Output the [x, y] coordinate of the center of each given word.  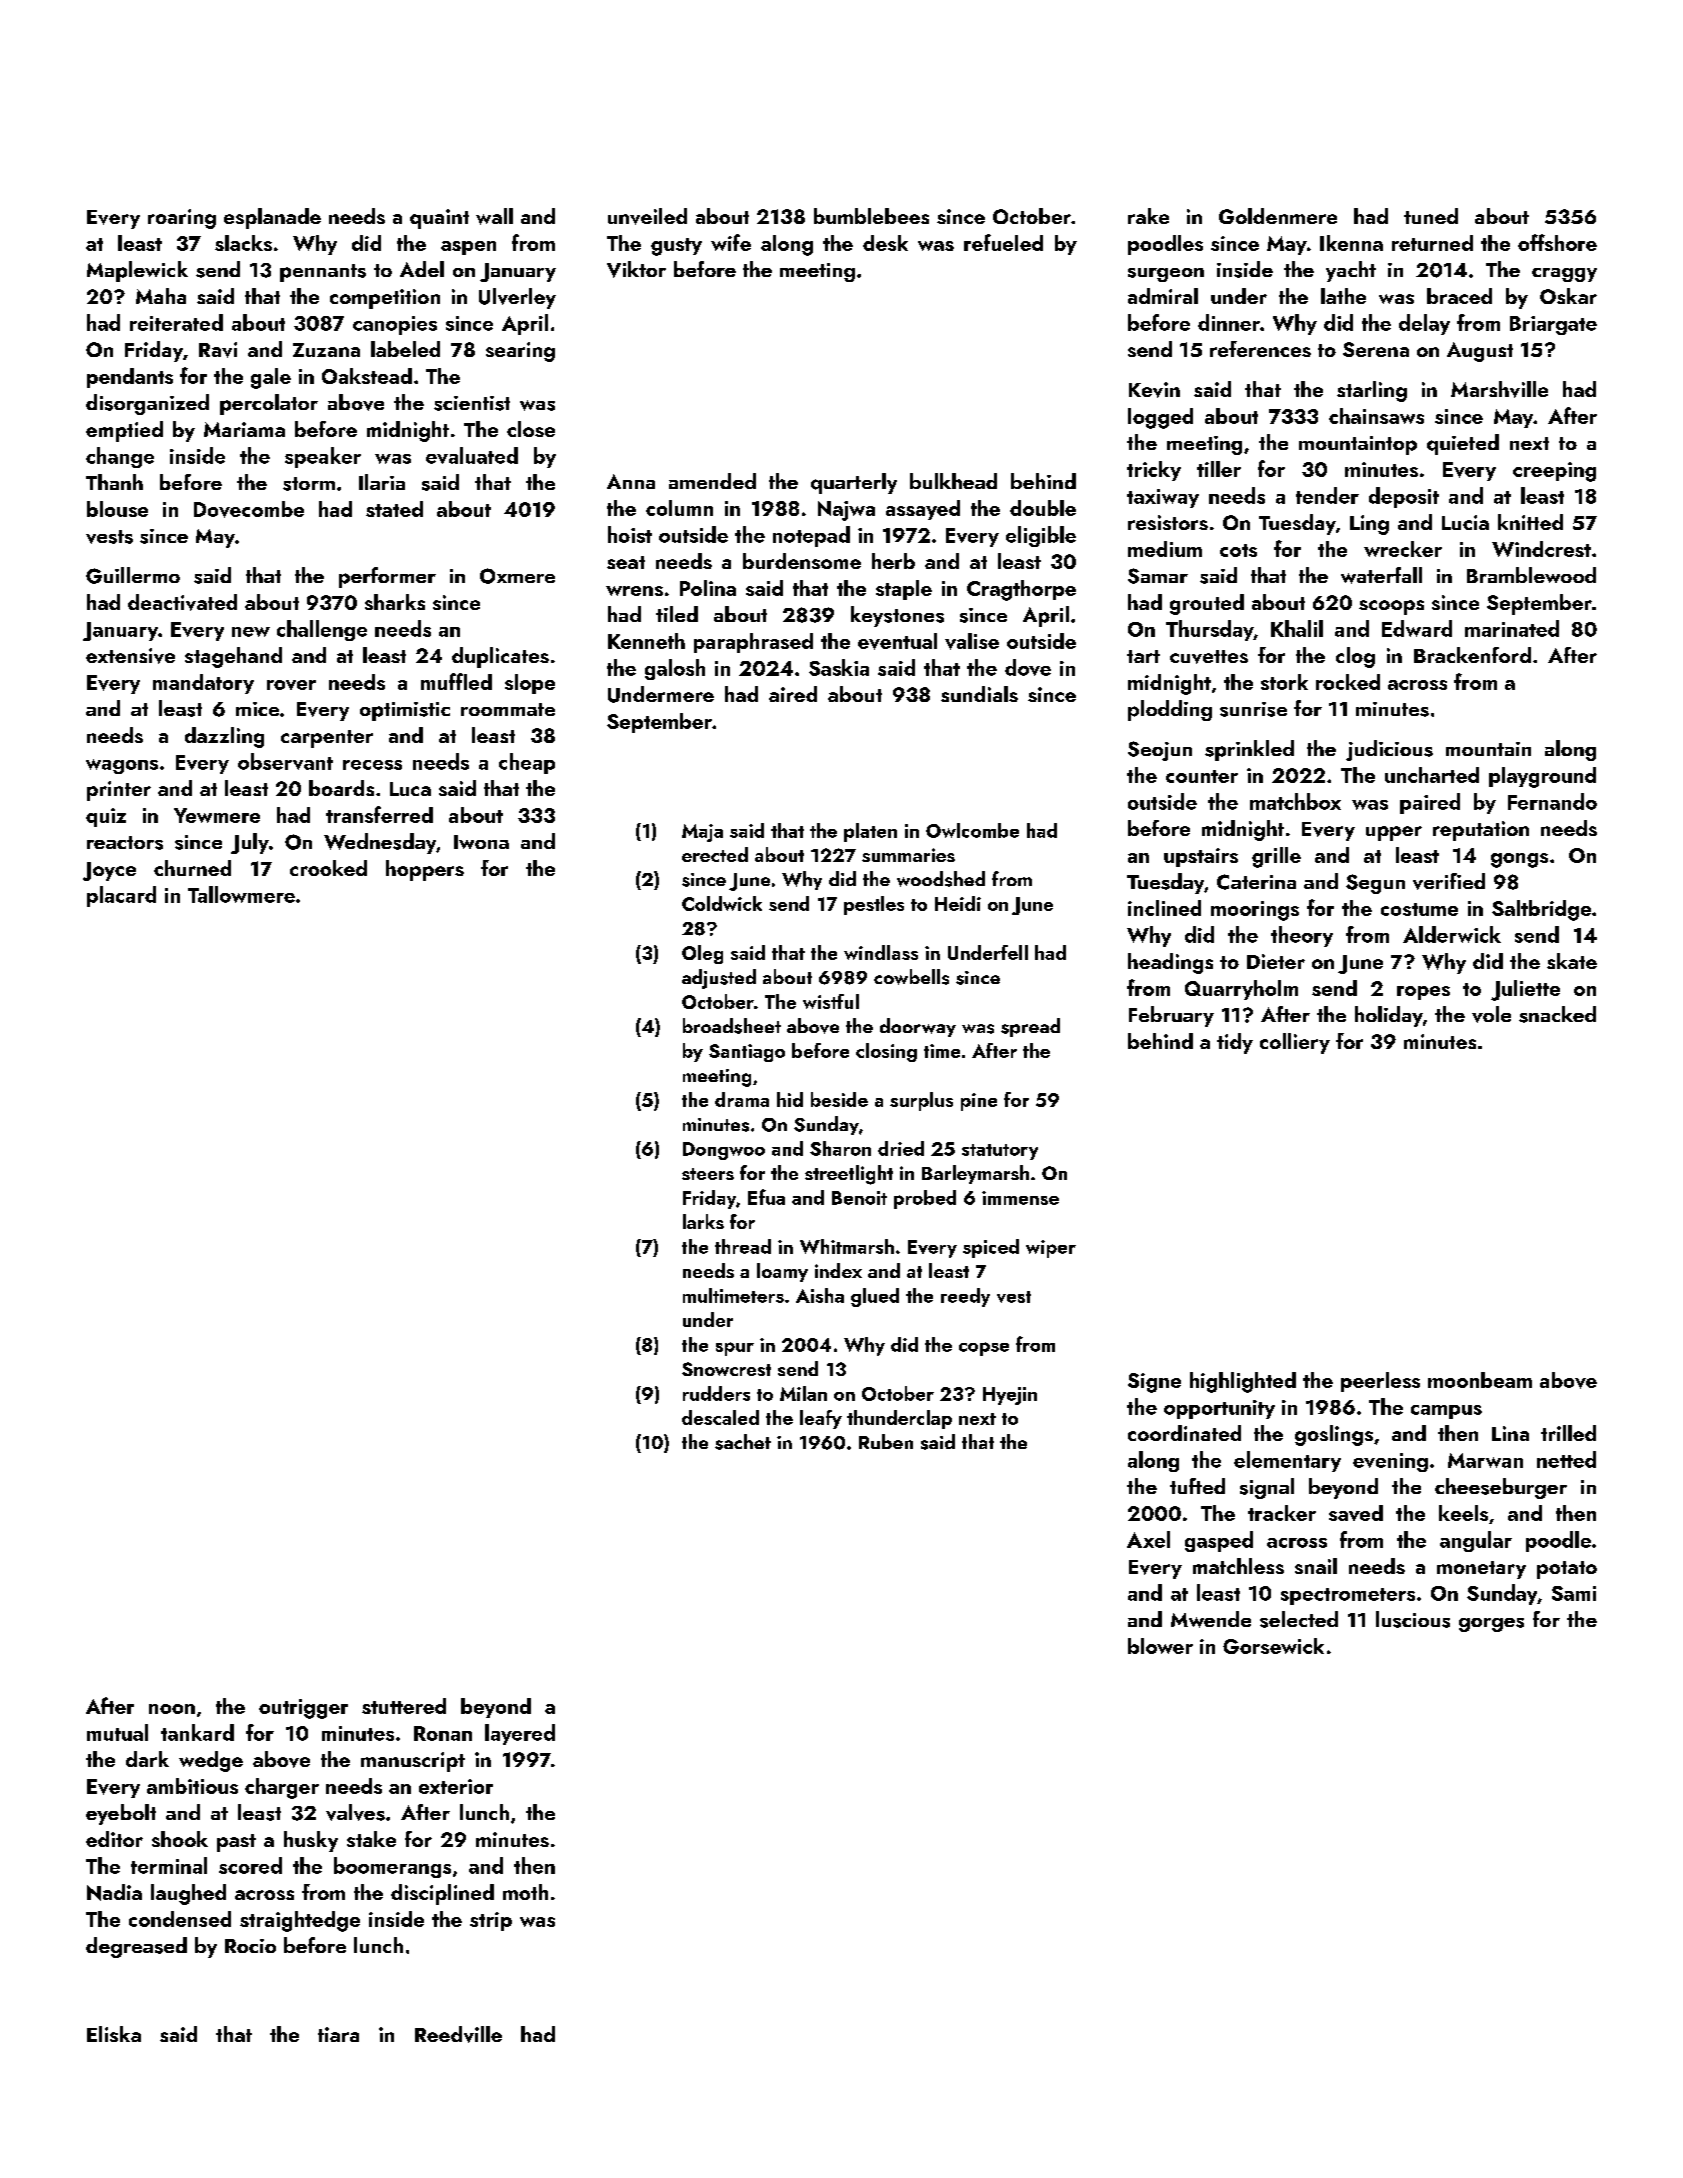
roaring [182, 219]
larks [703, 1221]
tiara [338, 2034]
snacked [1557, 1014]
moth [525, 1892]
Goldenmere [1278, 216]
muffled [456, 681]
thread [743, 1246]
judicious [1389, 750]
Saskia [839, 667]
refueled [1003, 242]
